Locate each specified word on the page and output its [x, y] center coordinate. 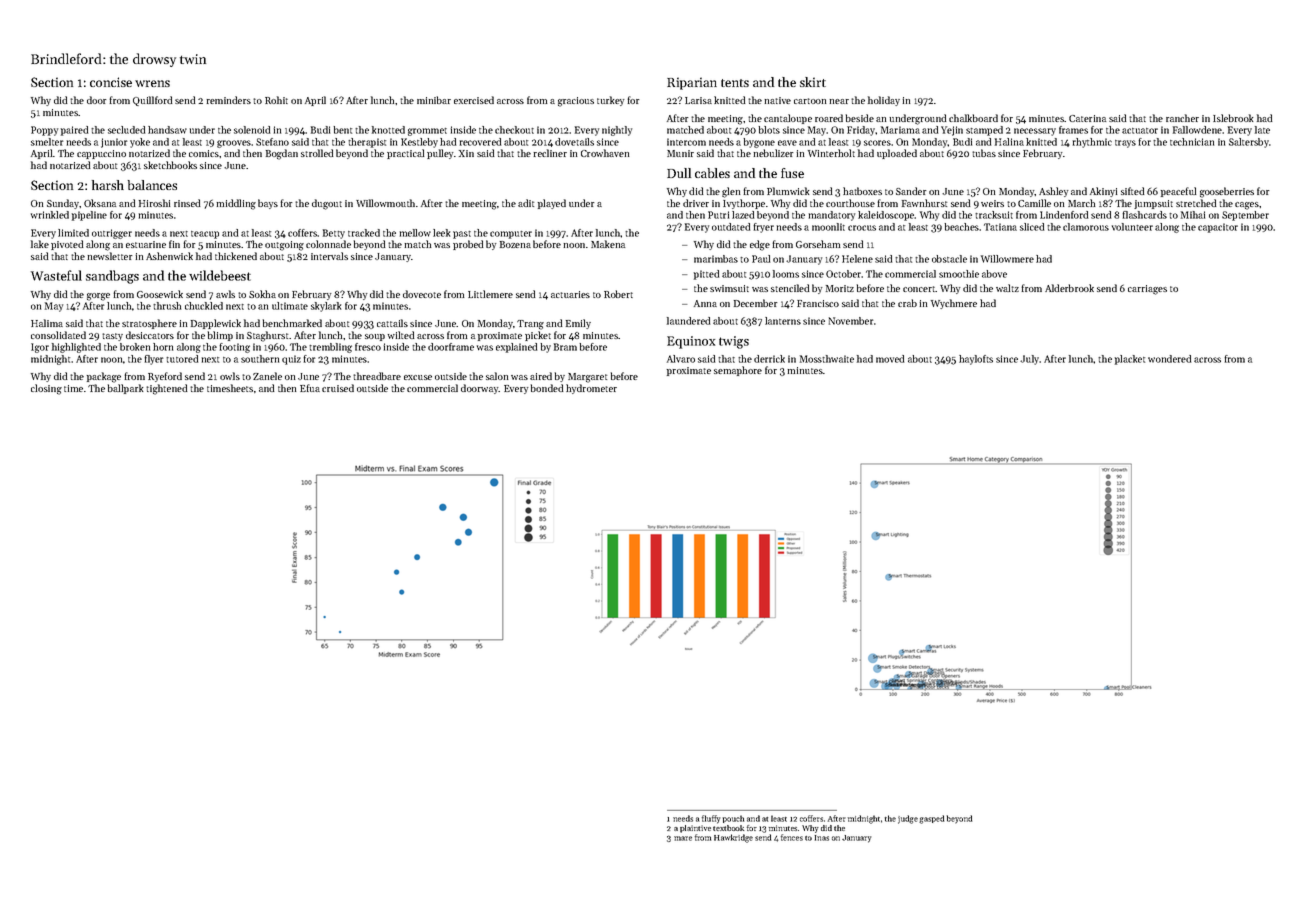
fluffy [711, 819]
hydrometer [591, 389]
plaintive [695, 829]
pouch [733, 819]
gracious [576, 102]
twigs [734, 342]
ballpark [126, 389]
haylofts [976, 360]
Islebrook [1233, 118]
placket [1130, 360]
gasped [931, 819]
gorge [98, 297]
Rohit [276, 100]
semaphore [738, 371]
